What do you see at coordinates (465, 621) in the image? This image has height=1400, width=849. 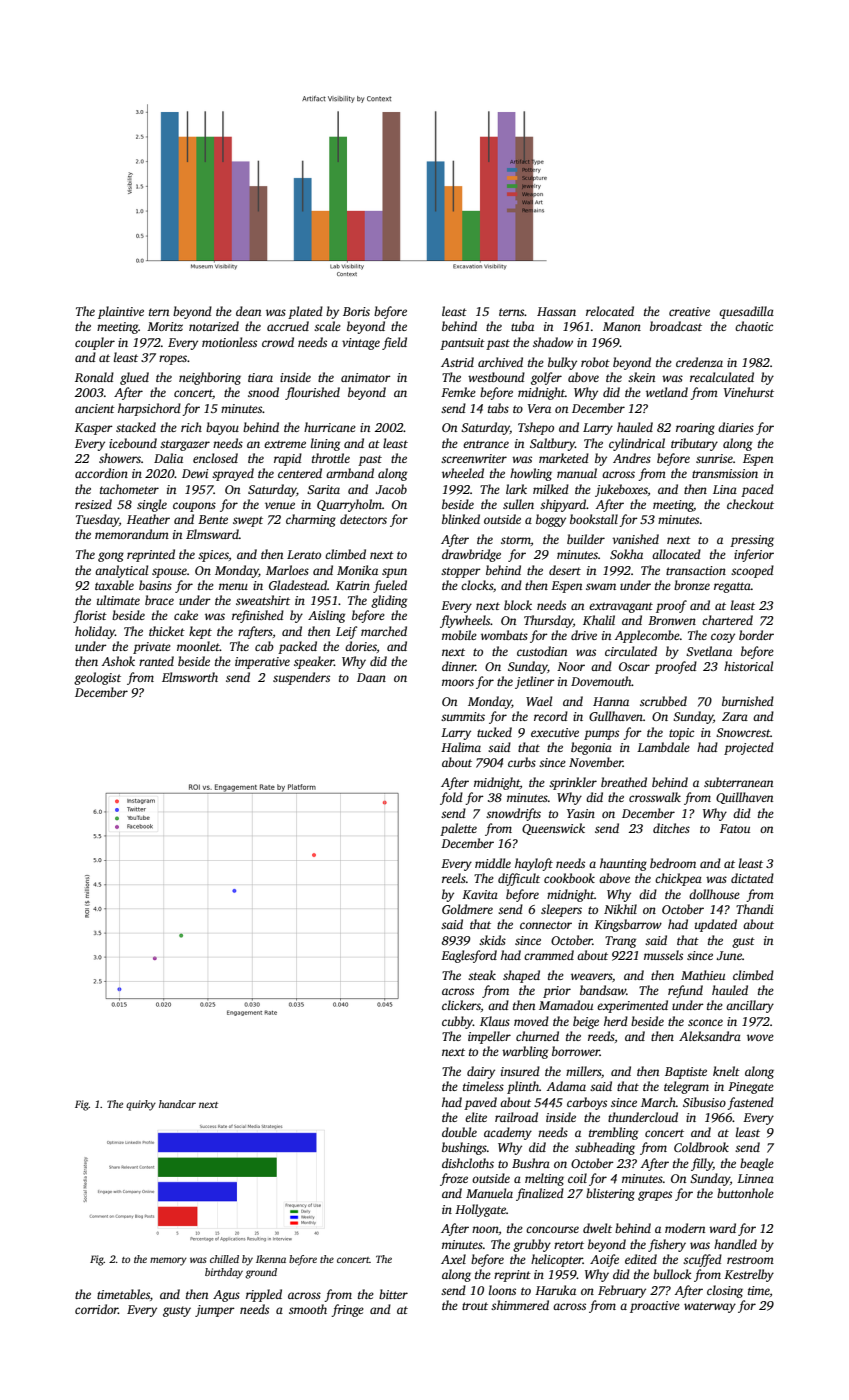 I see `flywheels` at bounding box center [465, 621].
